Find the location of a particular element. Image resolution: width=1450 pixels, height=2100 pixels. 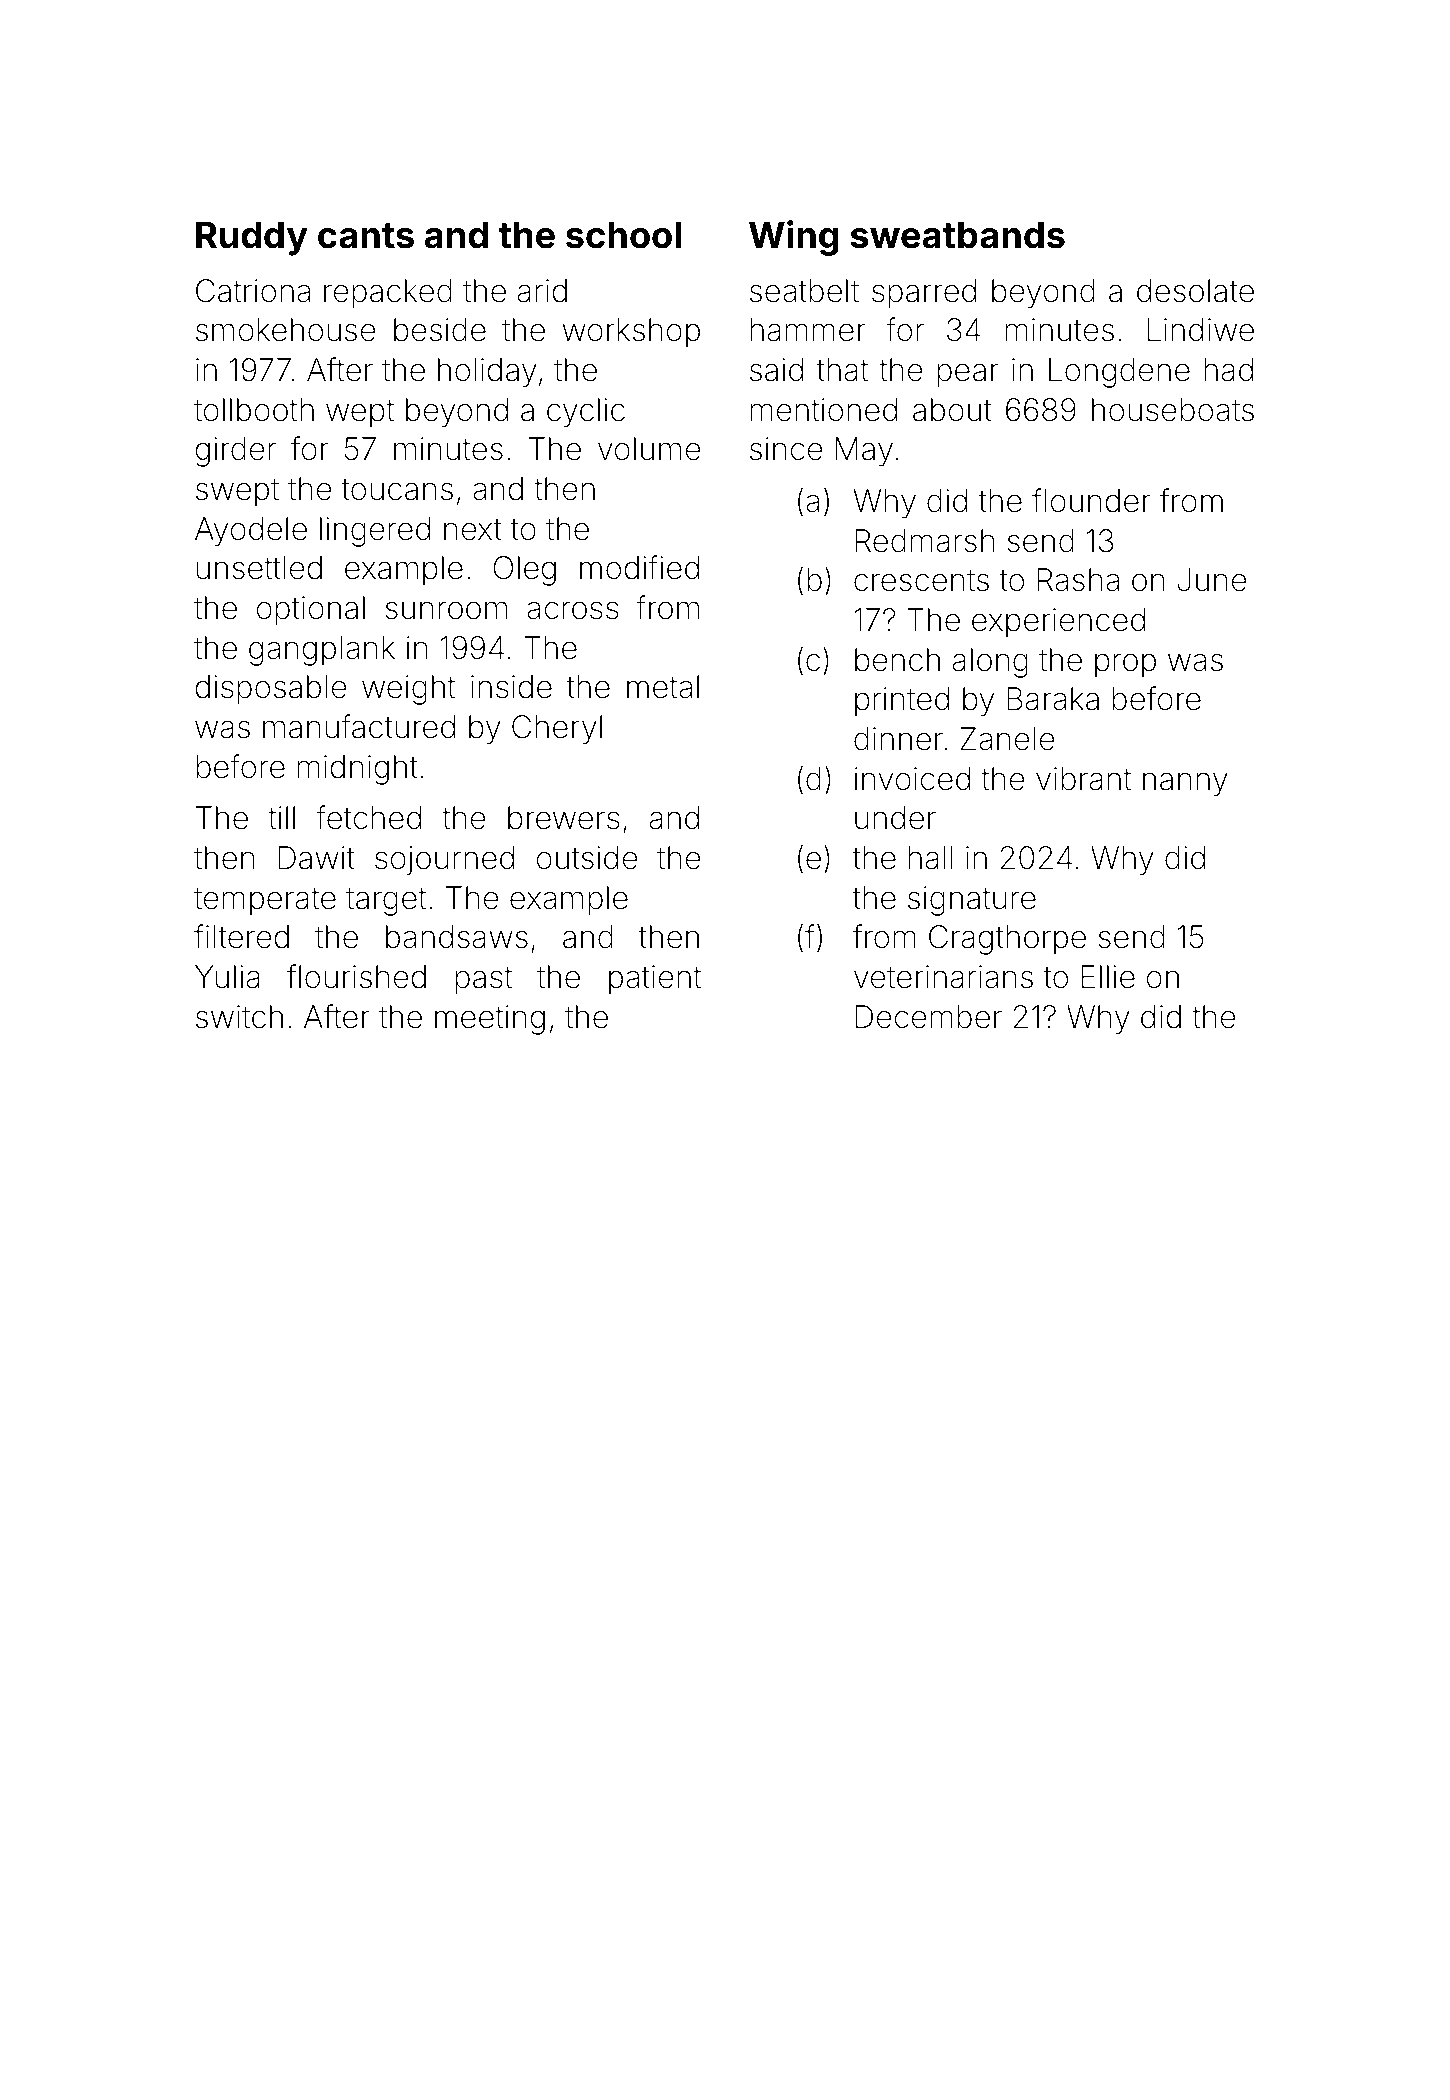

switch is located at coordinates (239, 1017).
